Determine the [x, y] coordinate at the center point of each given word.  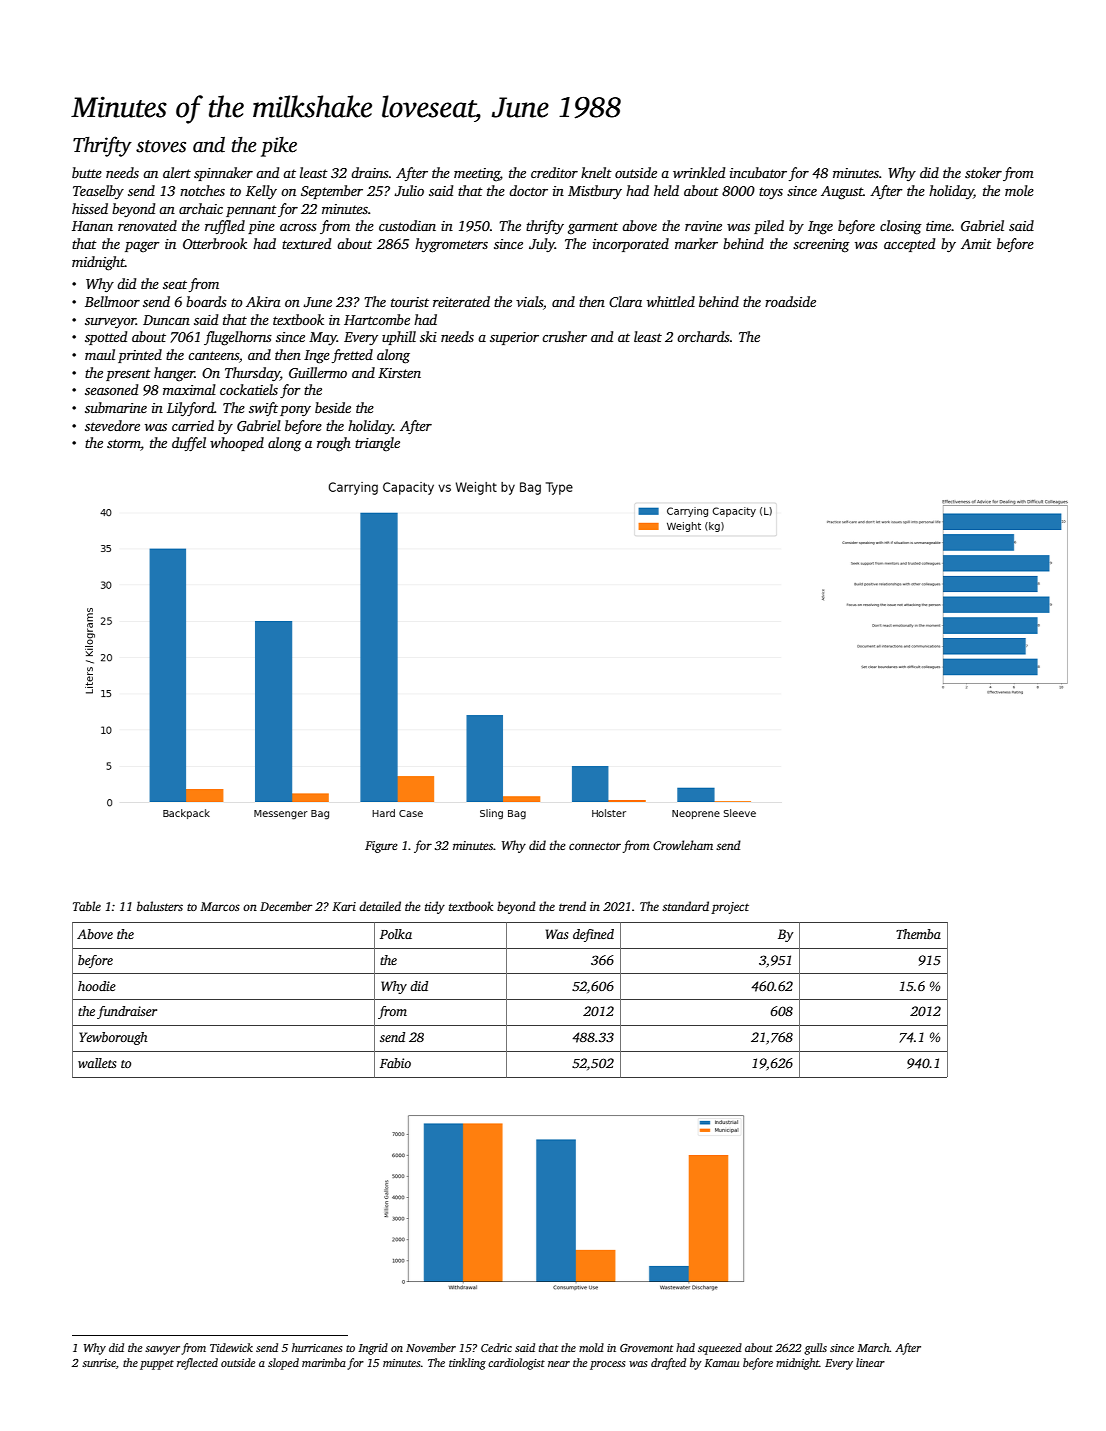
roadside [790, 301]
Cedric [496, 1347]
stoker [983, 172]
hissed [90, 208]
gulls [815, 1349]
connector [595, 846]
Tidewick [231, 1347]
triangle [377, 444]
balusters [160, 906]
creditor [554, 172]
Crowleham [683, 845]
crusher [564, 336]
